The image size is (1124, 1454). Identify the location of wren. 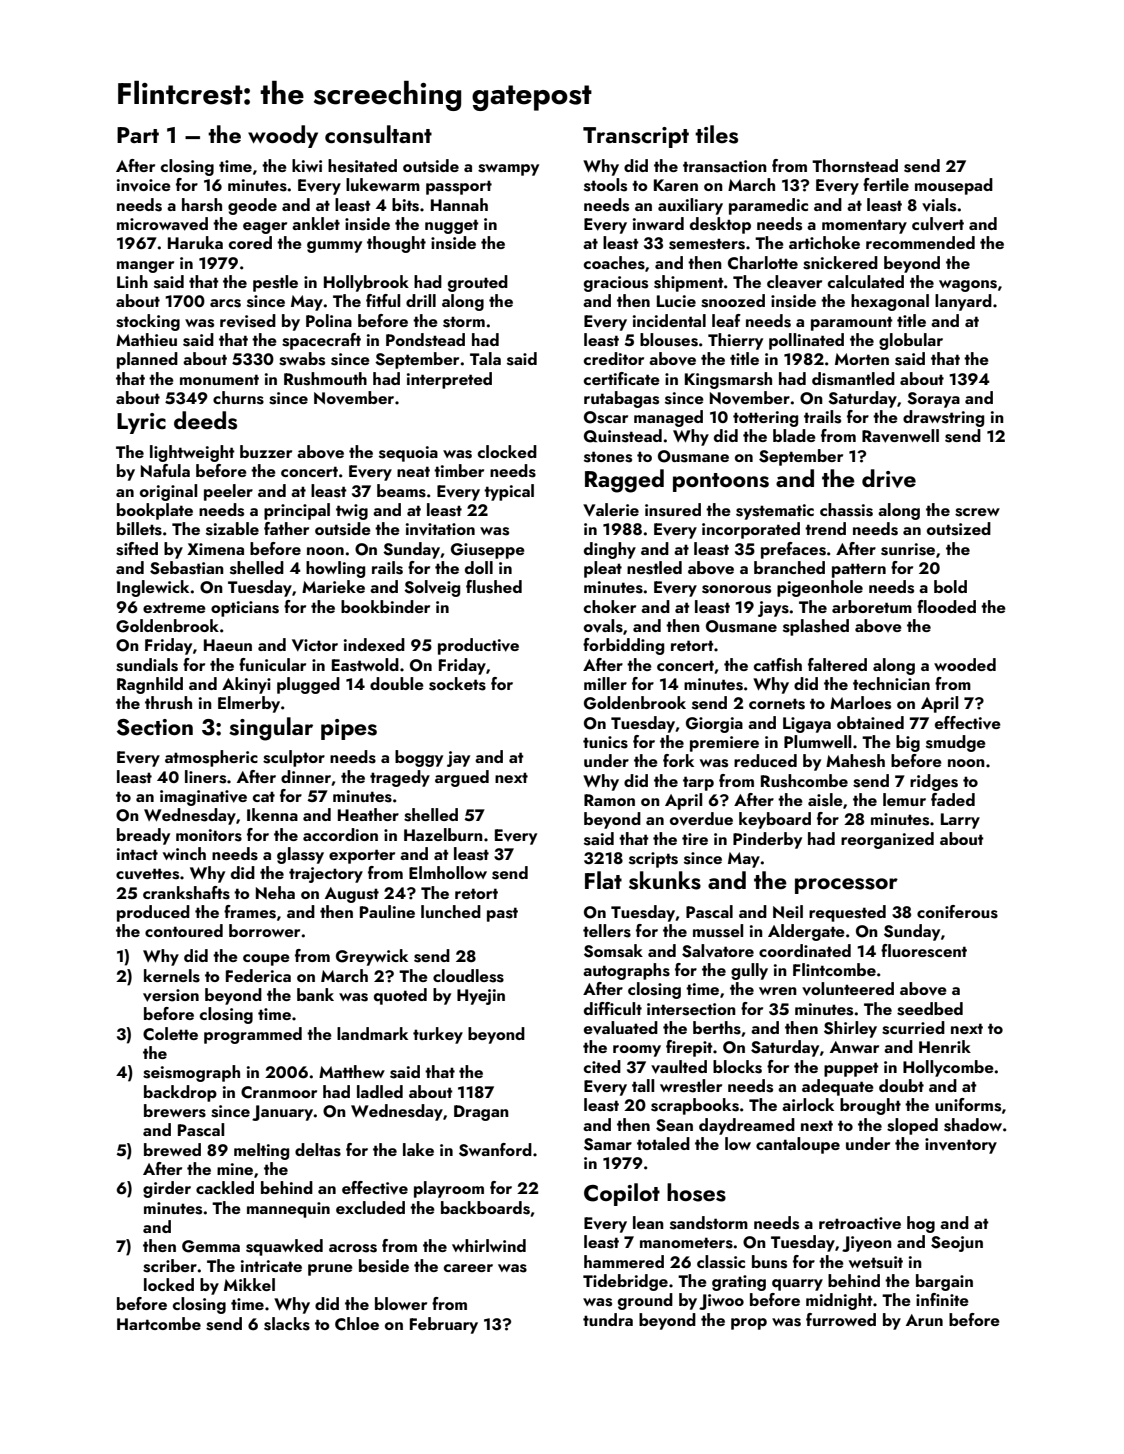
(778, 991).
